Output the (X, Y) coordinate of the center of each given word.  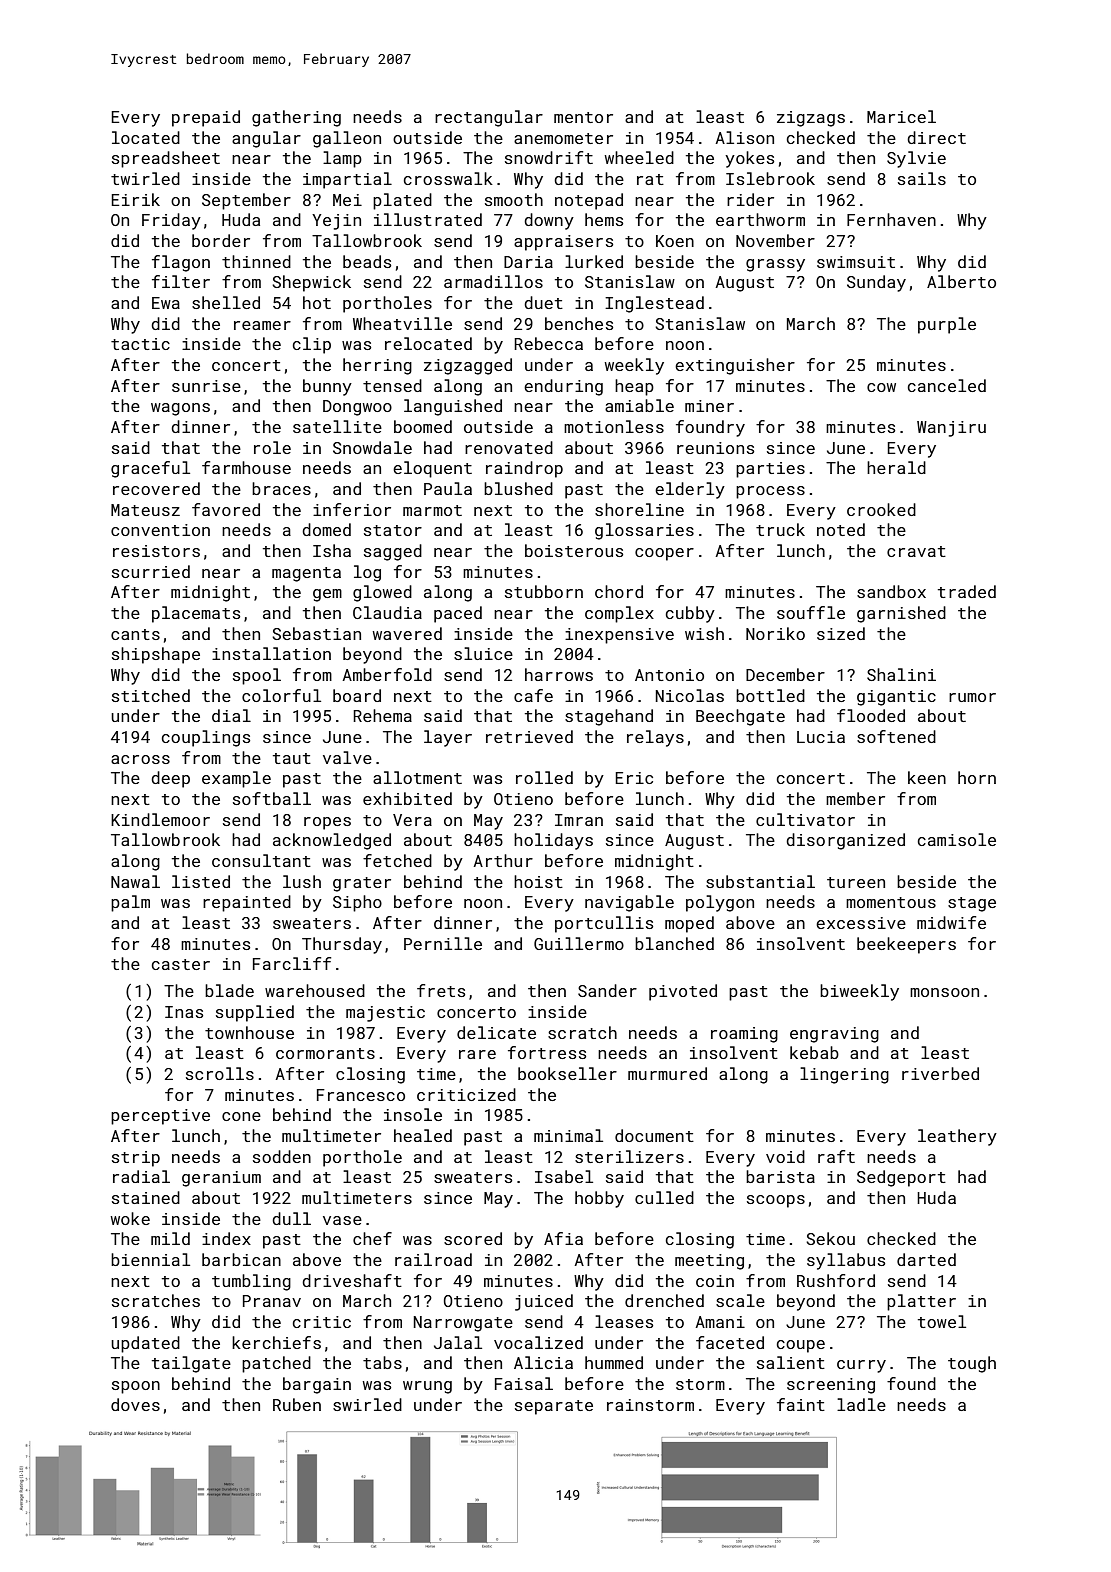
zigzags (811, 119)
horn (977, 777)
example (236, 779)
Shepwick (311, 283)
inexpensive (619, 636)
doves (135, 1404)
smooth (514, 199)
